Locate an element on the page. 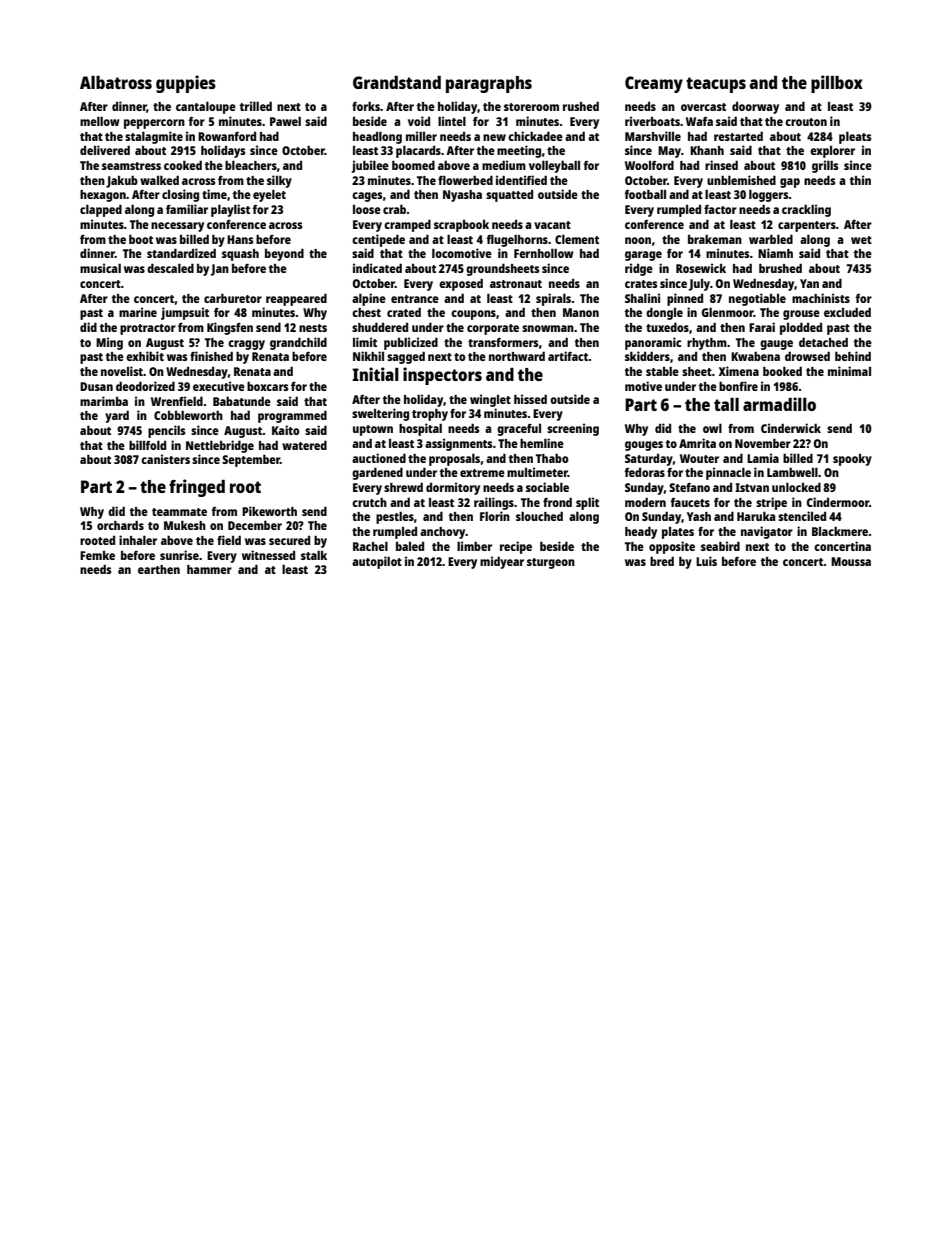 This document has width=952, height=1233. Wafa is located at coordinates (699, 121).
